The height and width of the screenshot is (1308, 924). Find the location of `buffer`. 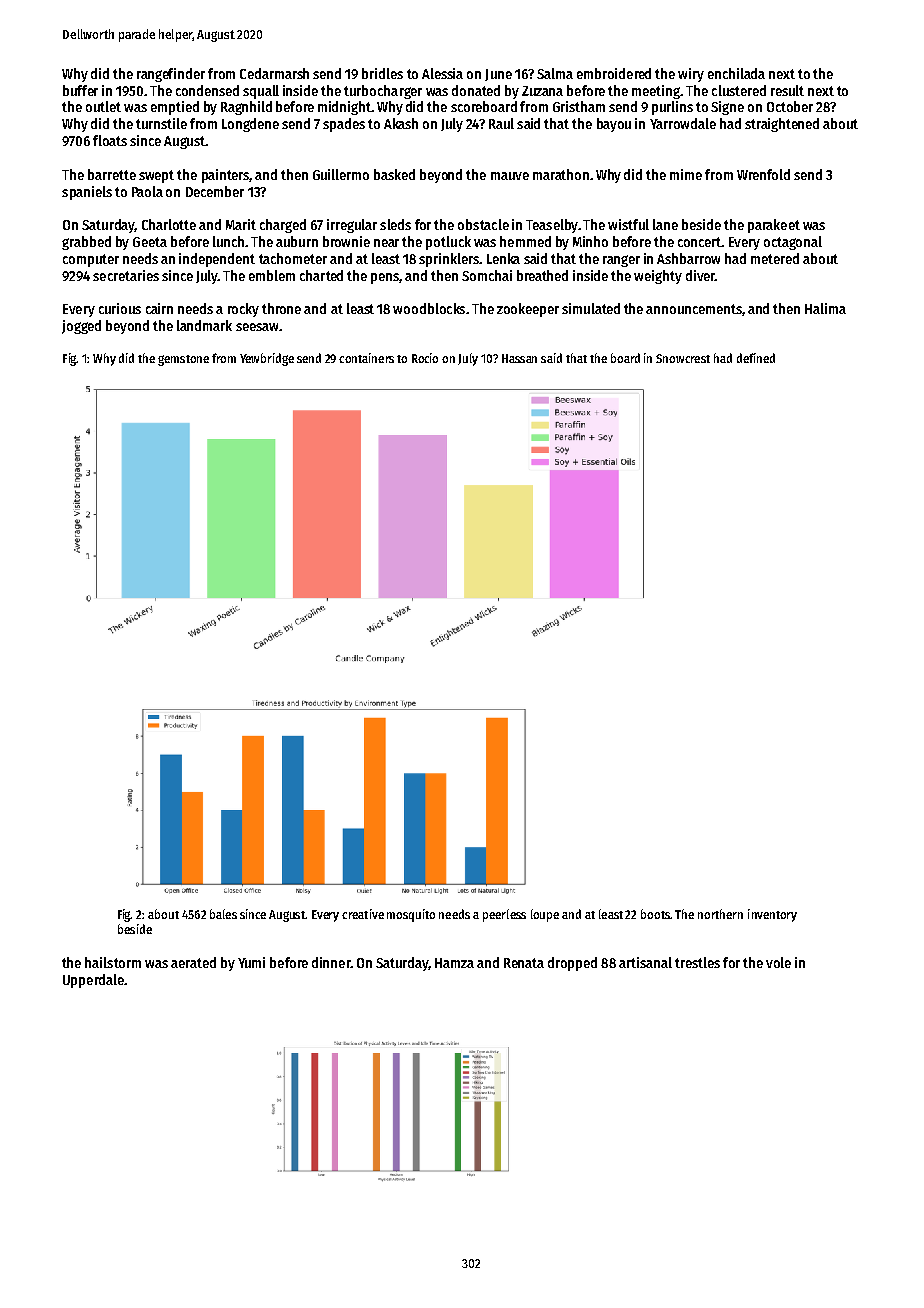

buffer is located at coordinates (80, 90).
